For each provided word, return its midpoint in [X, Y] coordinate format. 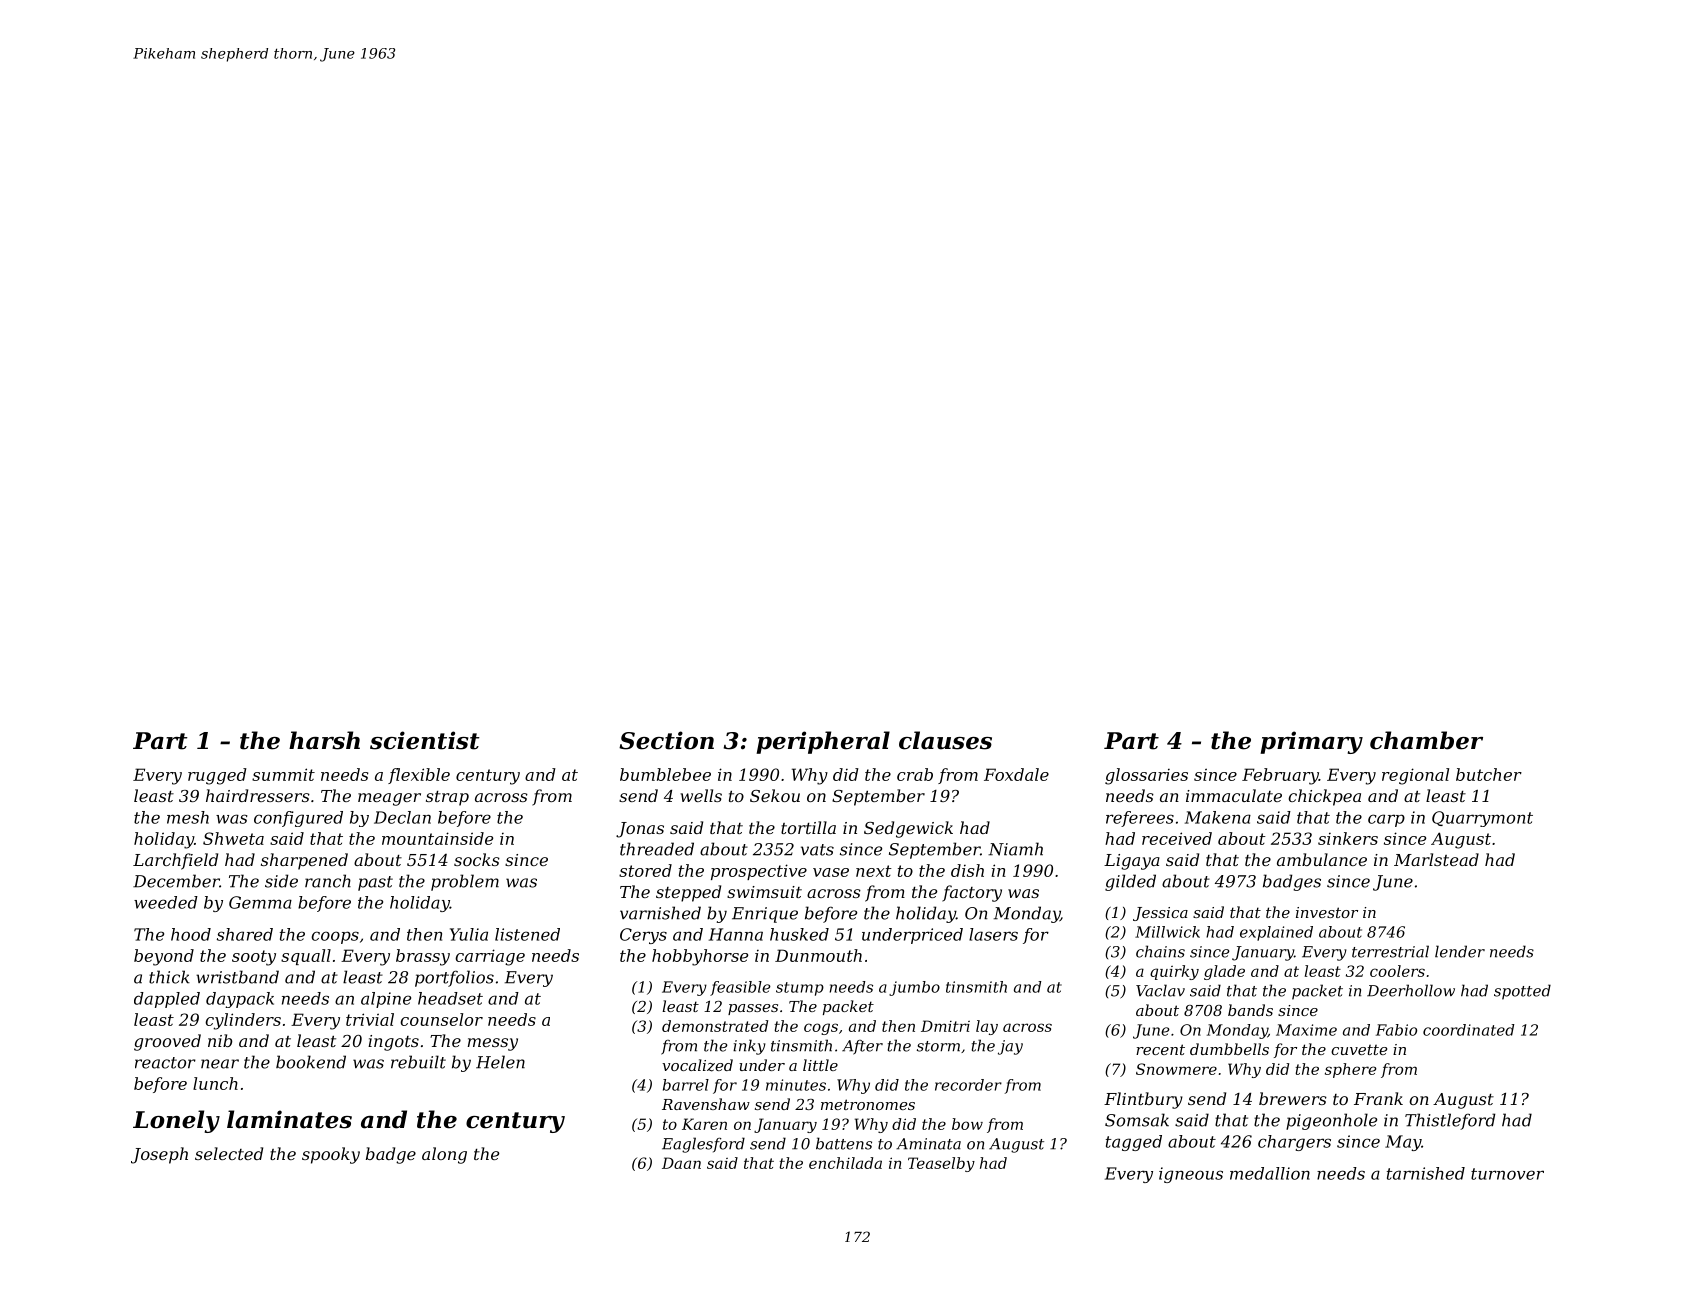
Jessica [1160, 914]
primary [1311, 742]
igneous [1191, 1175]
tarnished [1426, 1173]
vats [817, 850]
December [176, 881]
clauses [945, 740]
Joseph [159, 1155]
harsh [324, 740]
